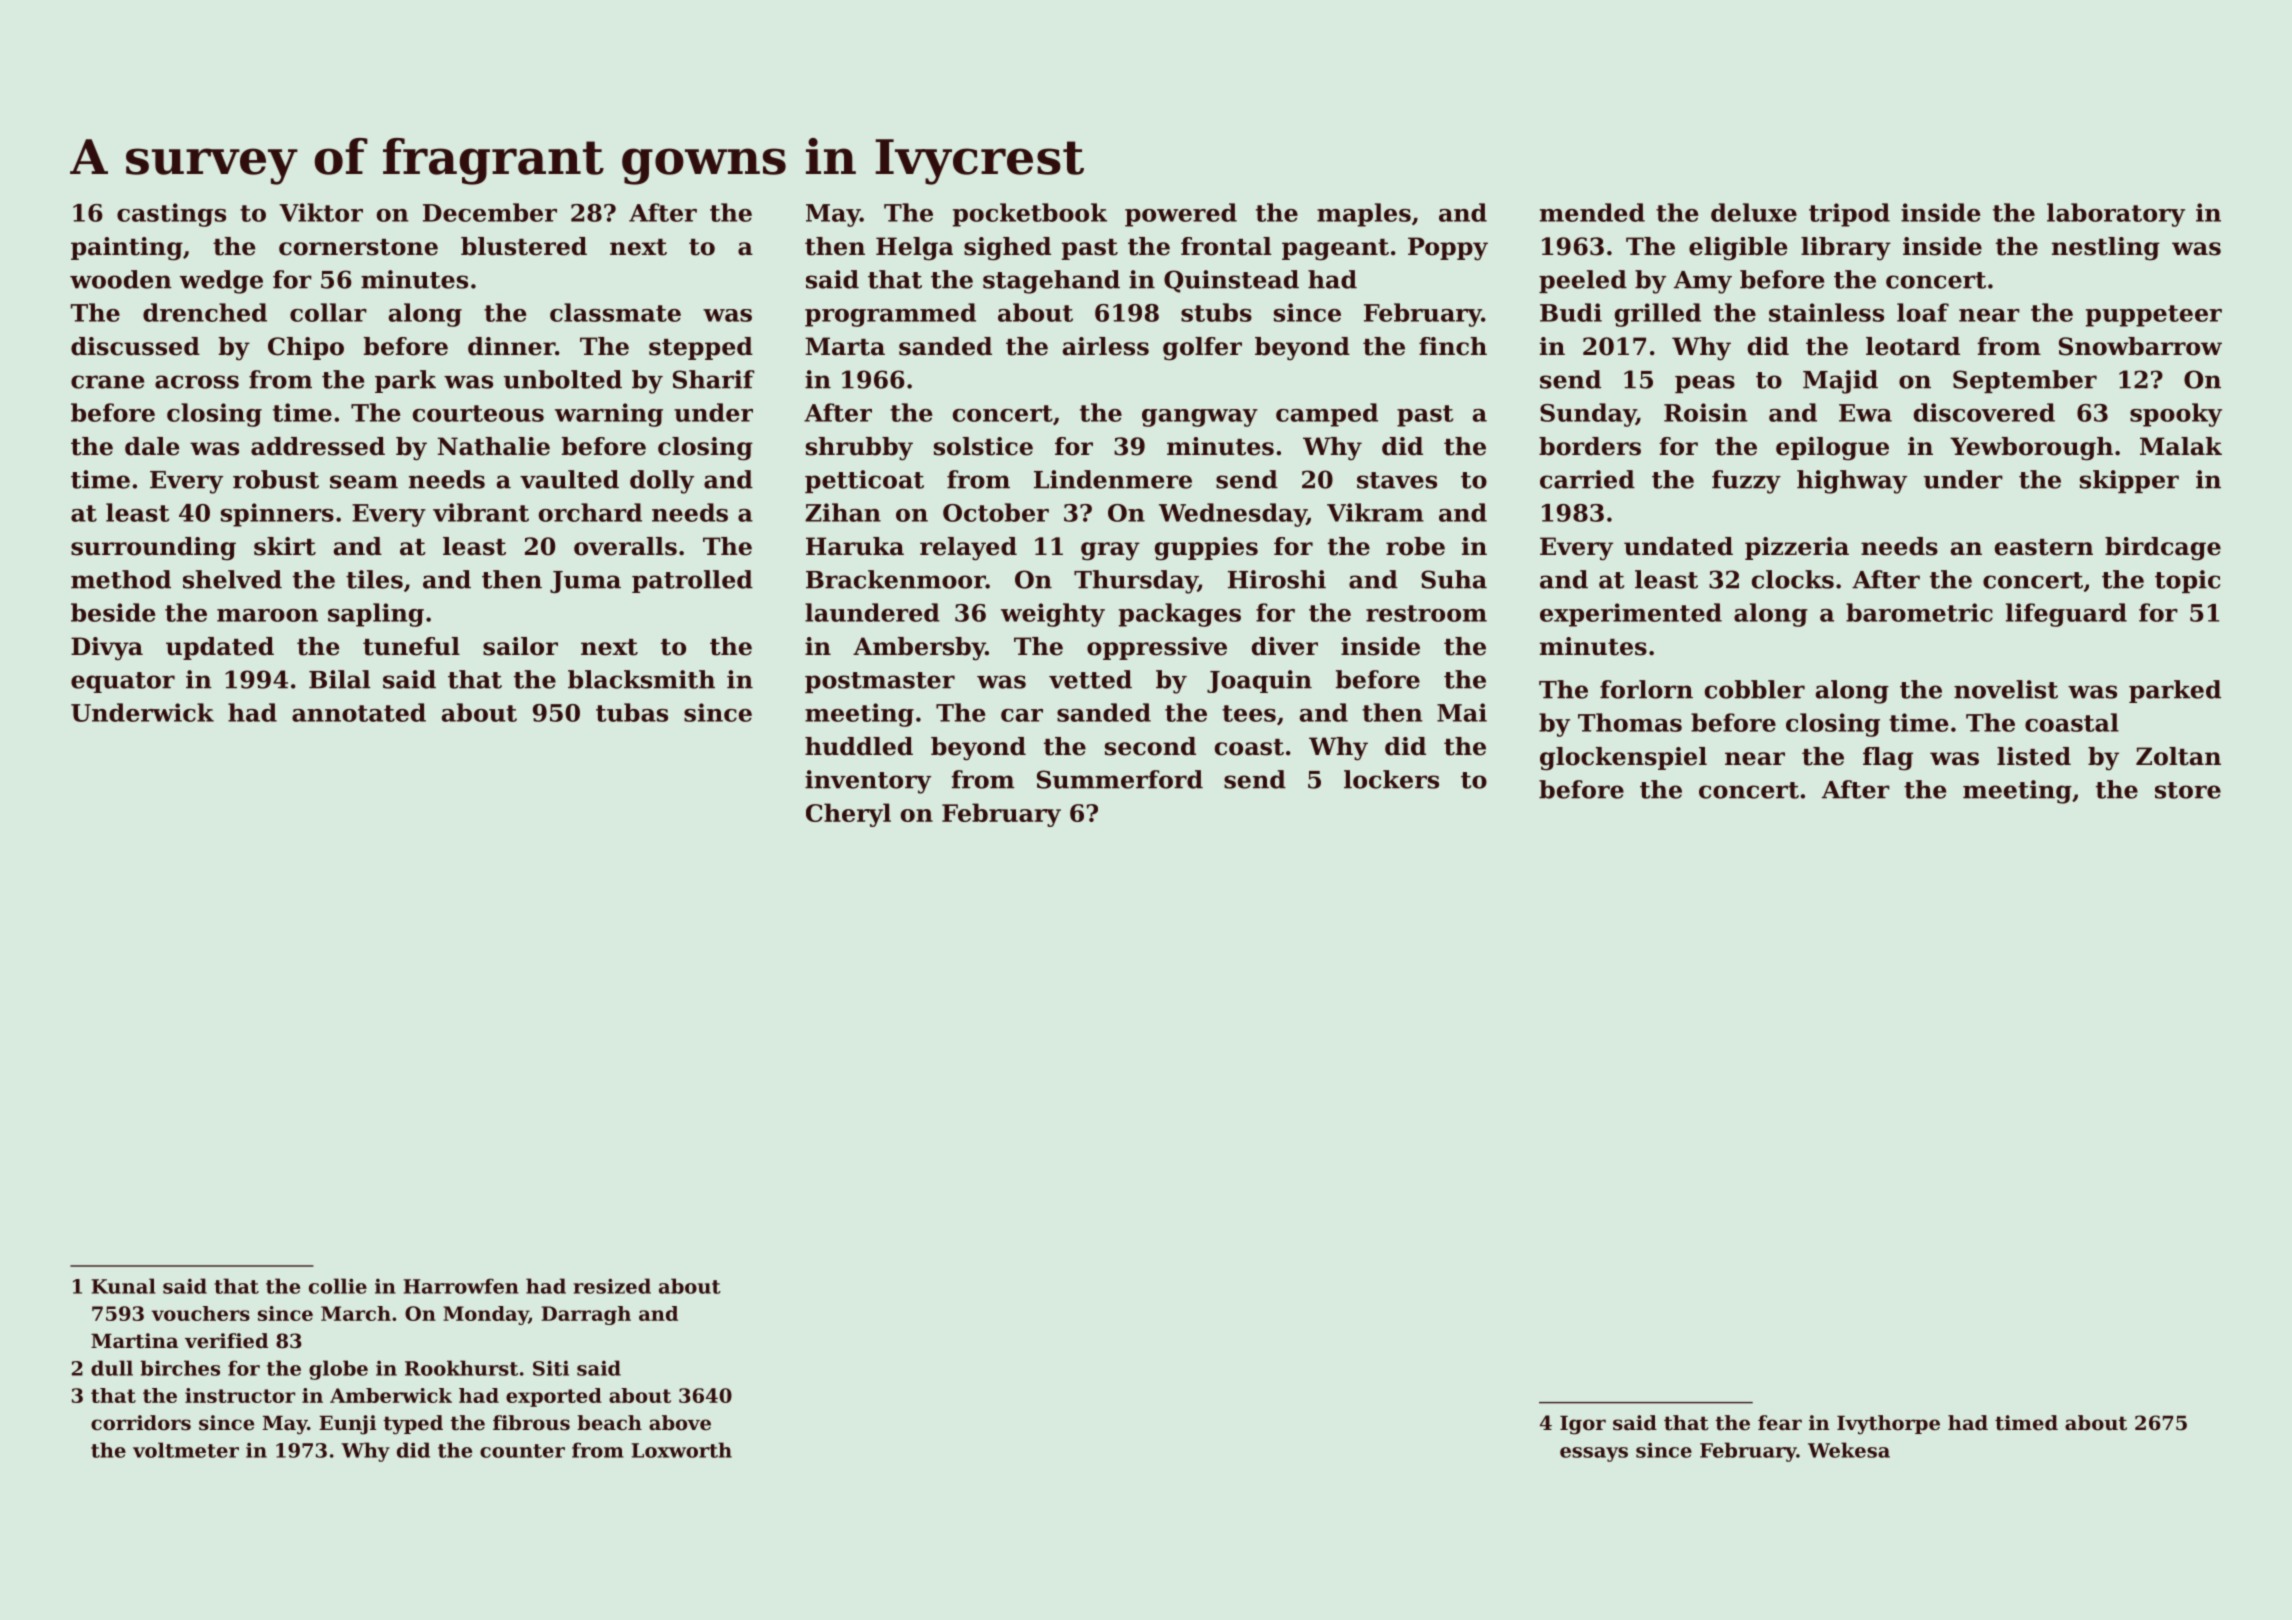  I want to click on collie, so click(338, 1286).
